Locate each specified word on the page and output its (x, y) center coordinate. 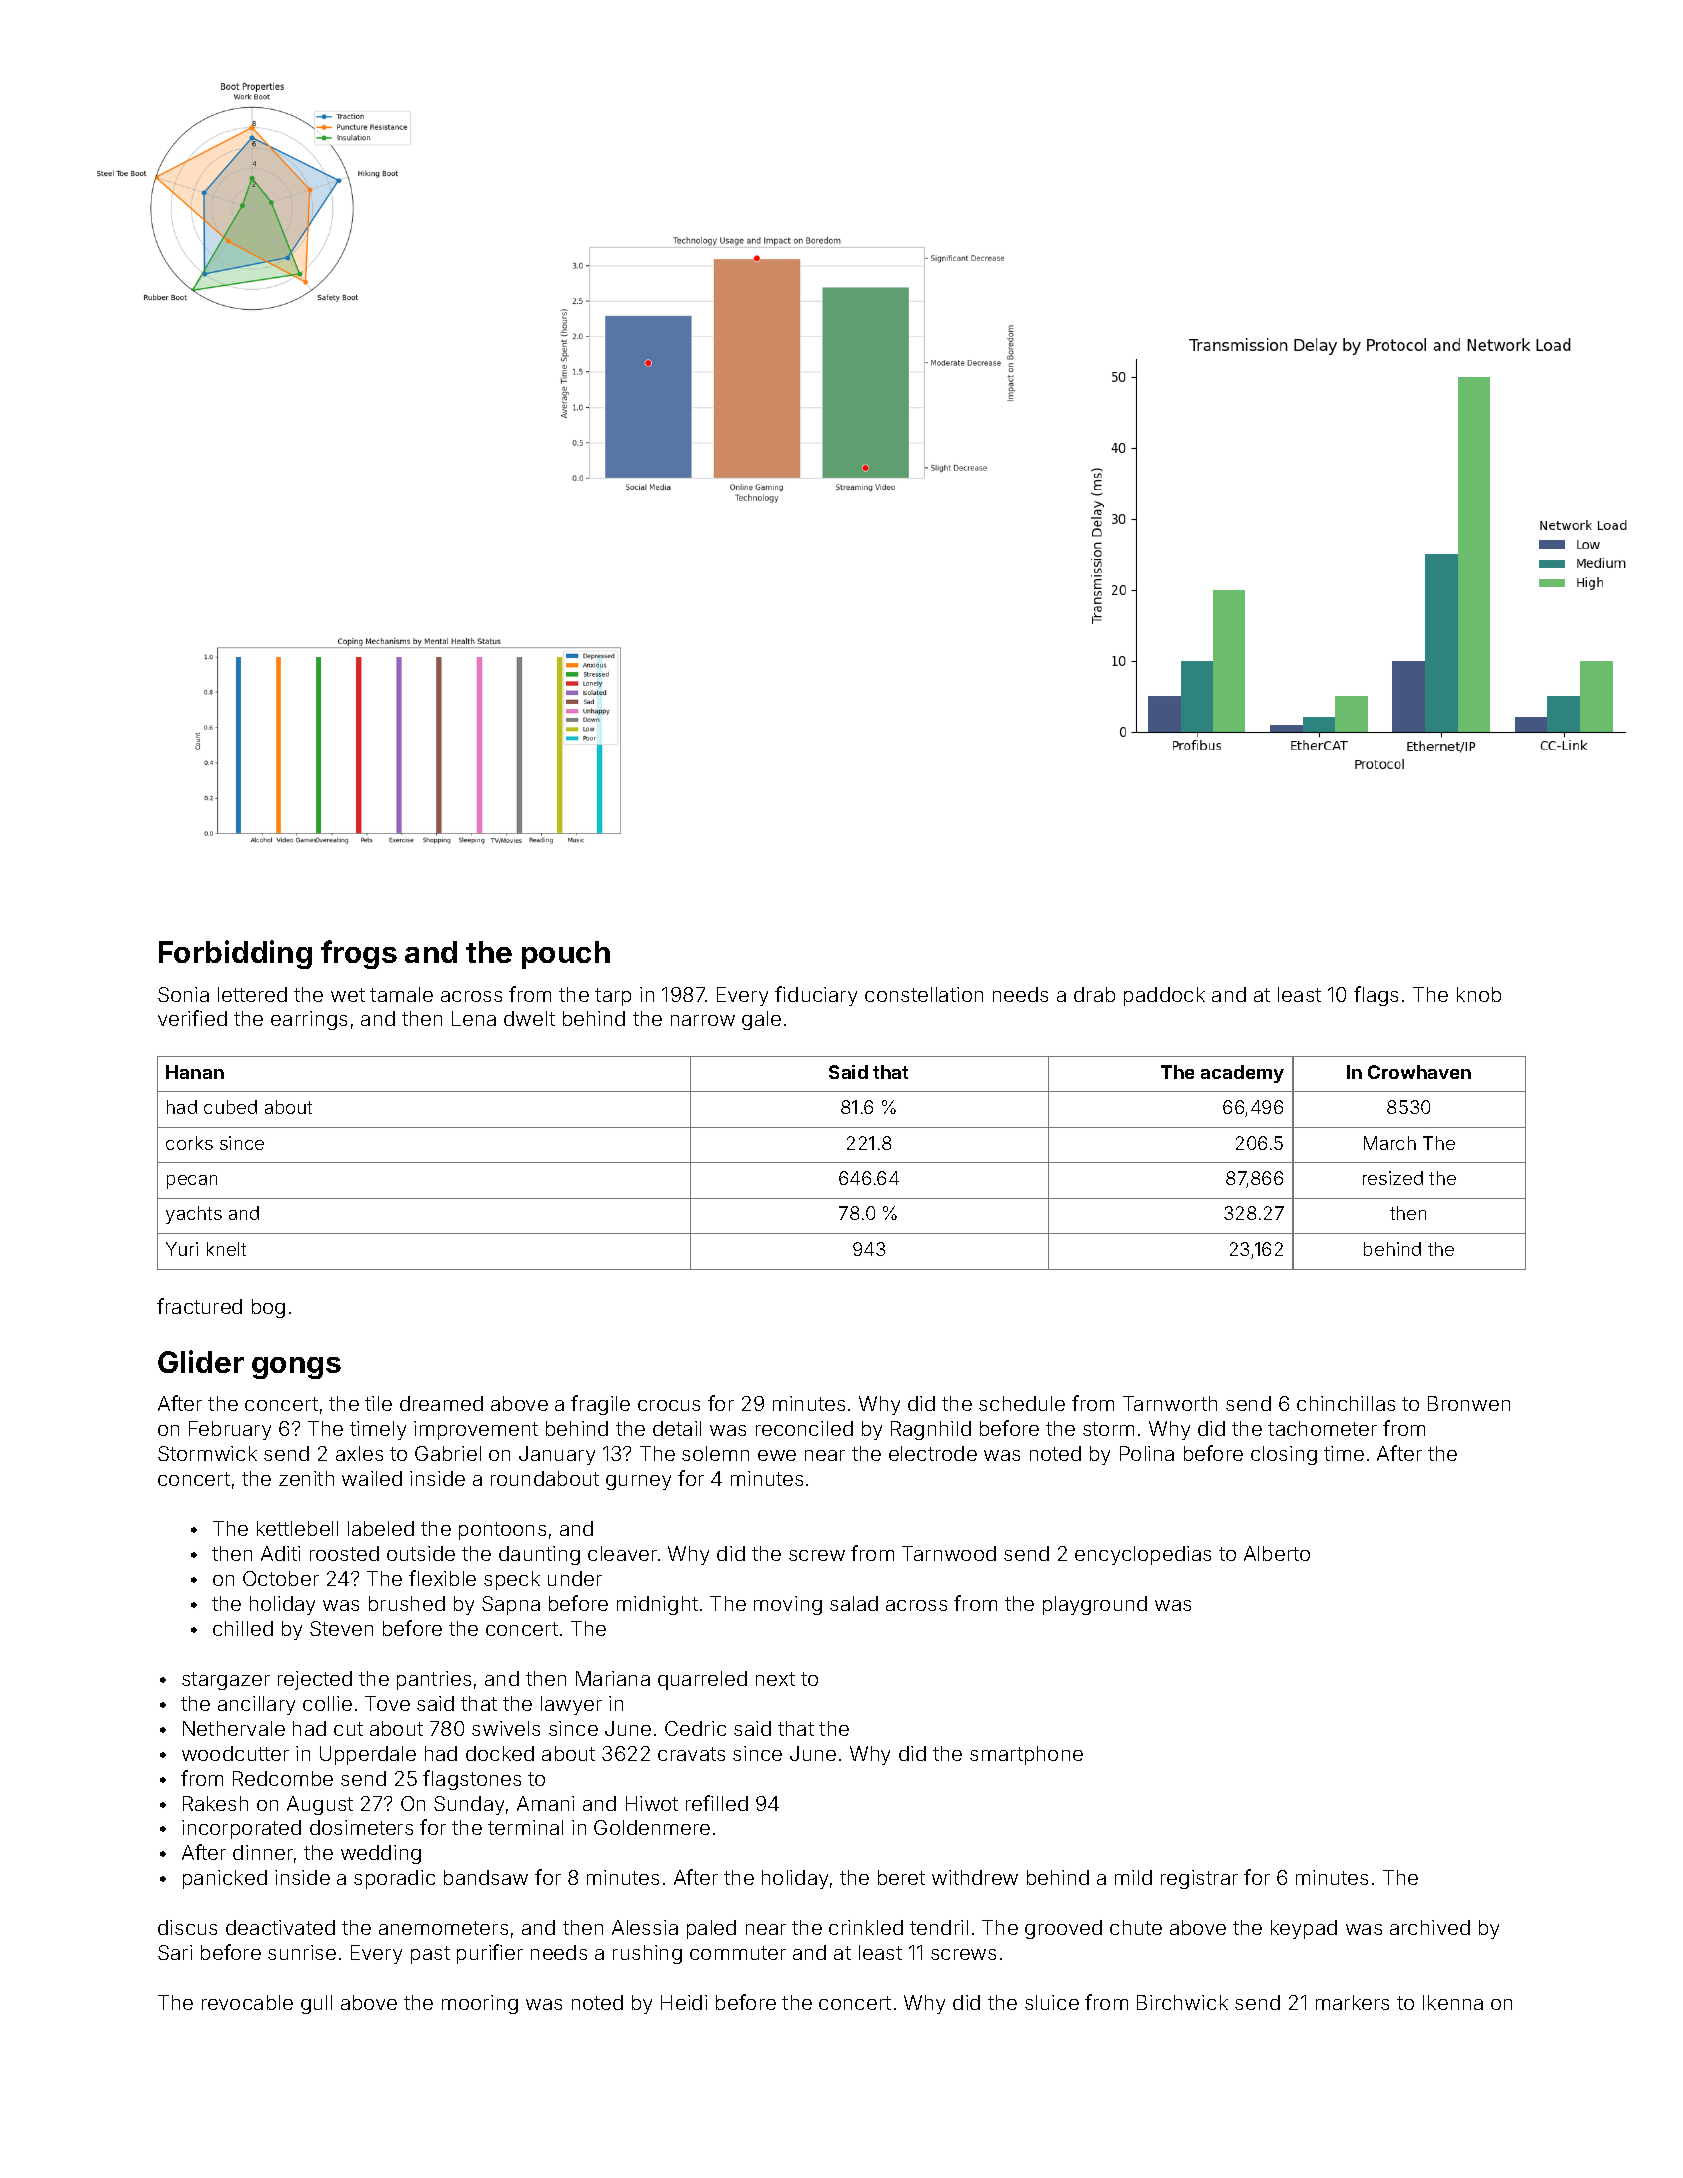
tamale (401, 994)
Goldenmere (652, 1827)
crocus (669, 1405)
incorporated (241, 1829)
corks (189, 1143)
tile (378, 1403)
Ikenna (1453, 2002)
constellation (924, 994)
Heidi (684, 2002)
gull (316, 2004)
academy (1242, 1074)
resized (1393, 1178)
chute (1136, 1927)
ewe (777, 1455)
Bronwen (1469, 1403)
